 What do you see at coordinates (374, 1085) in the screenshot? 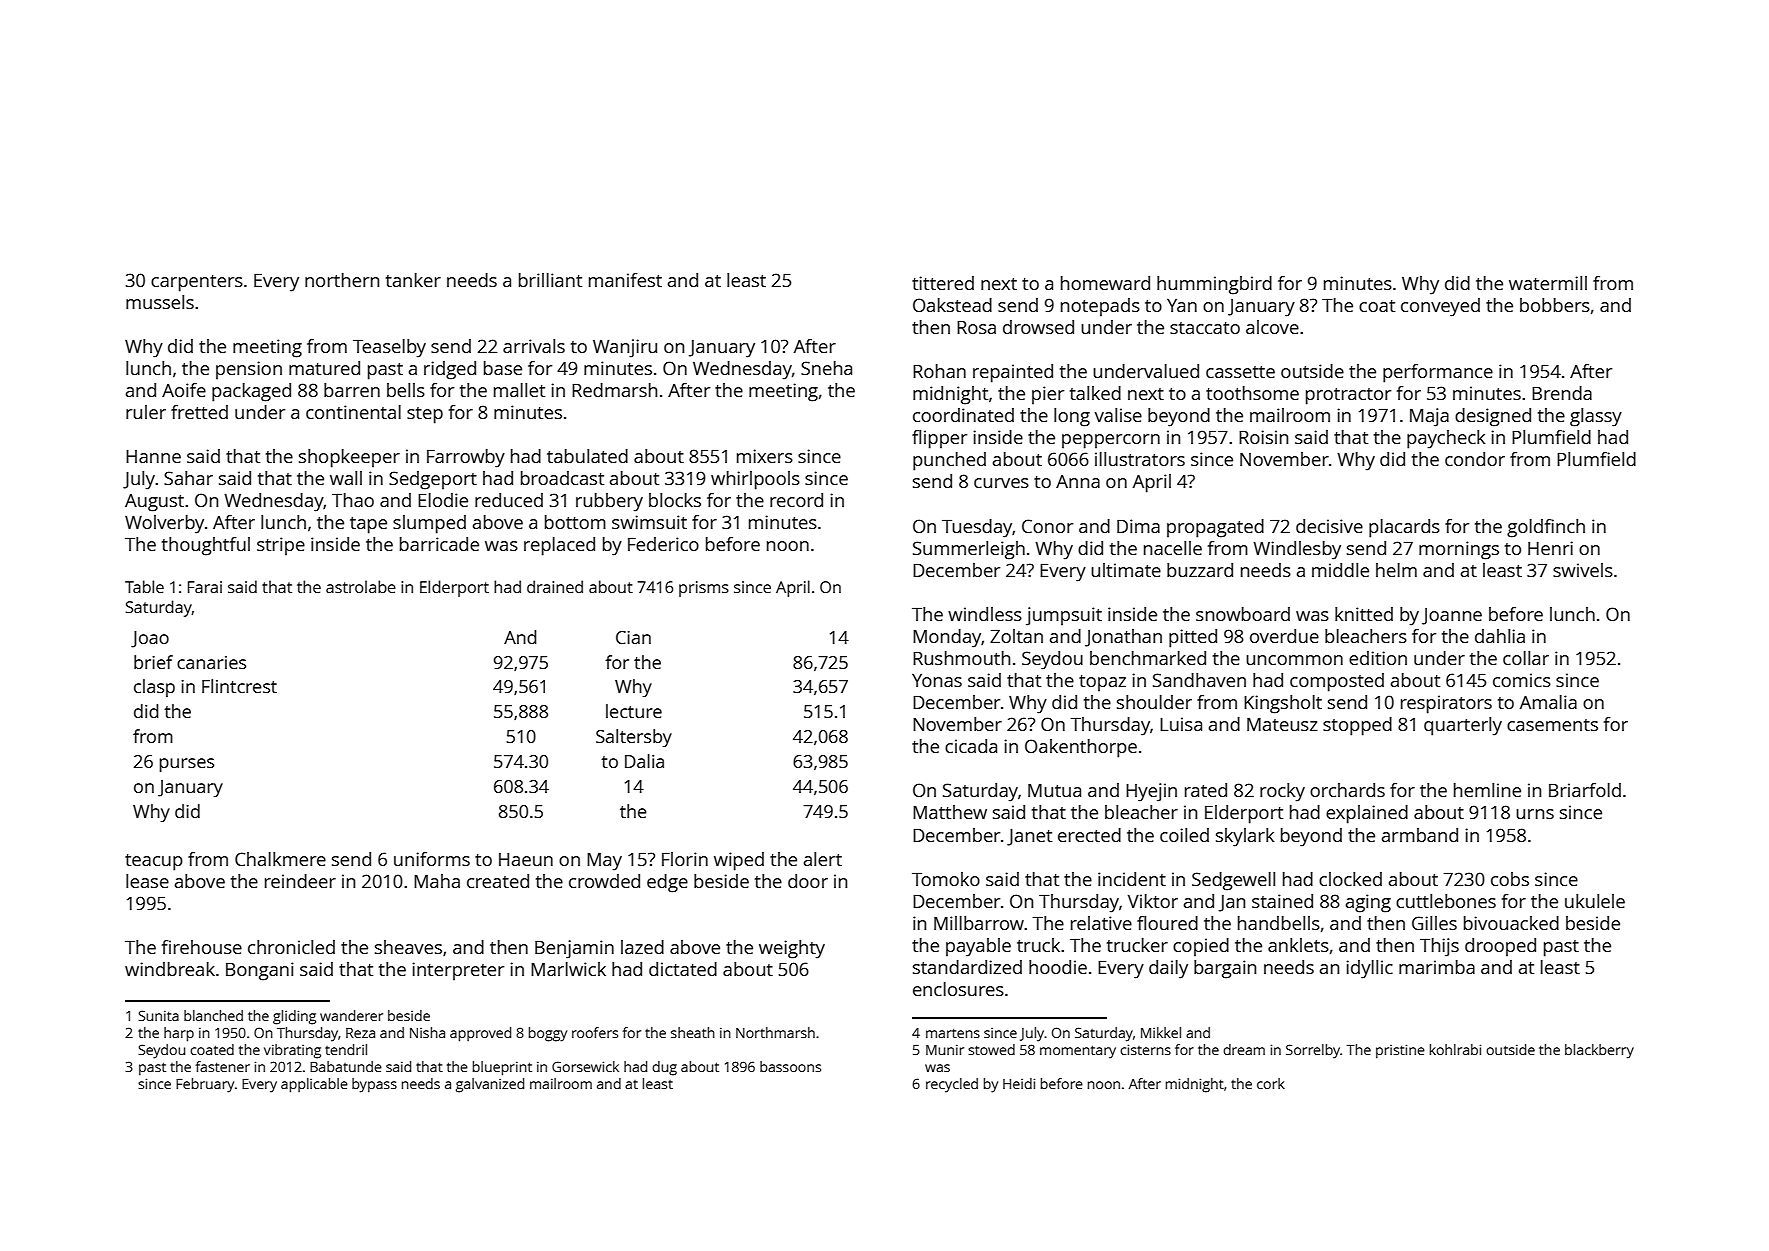
I see `bypass` at bounding box center [374, 1085].
